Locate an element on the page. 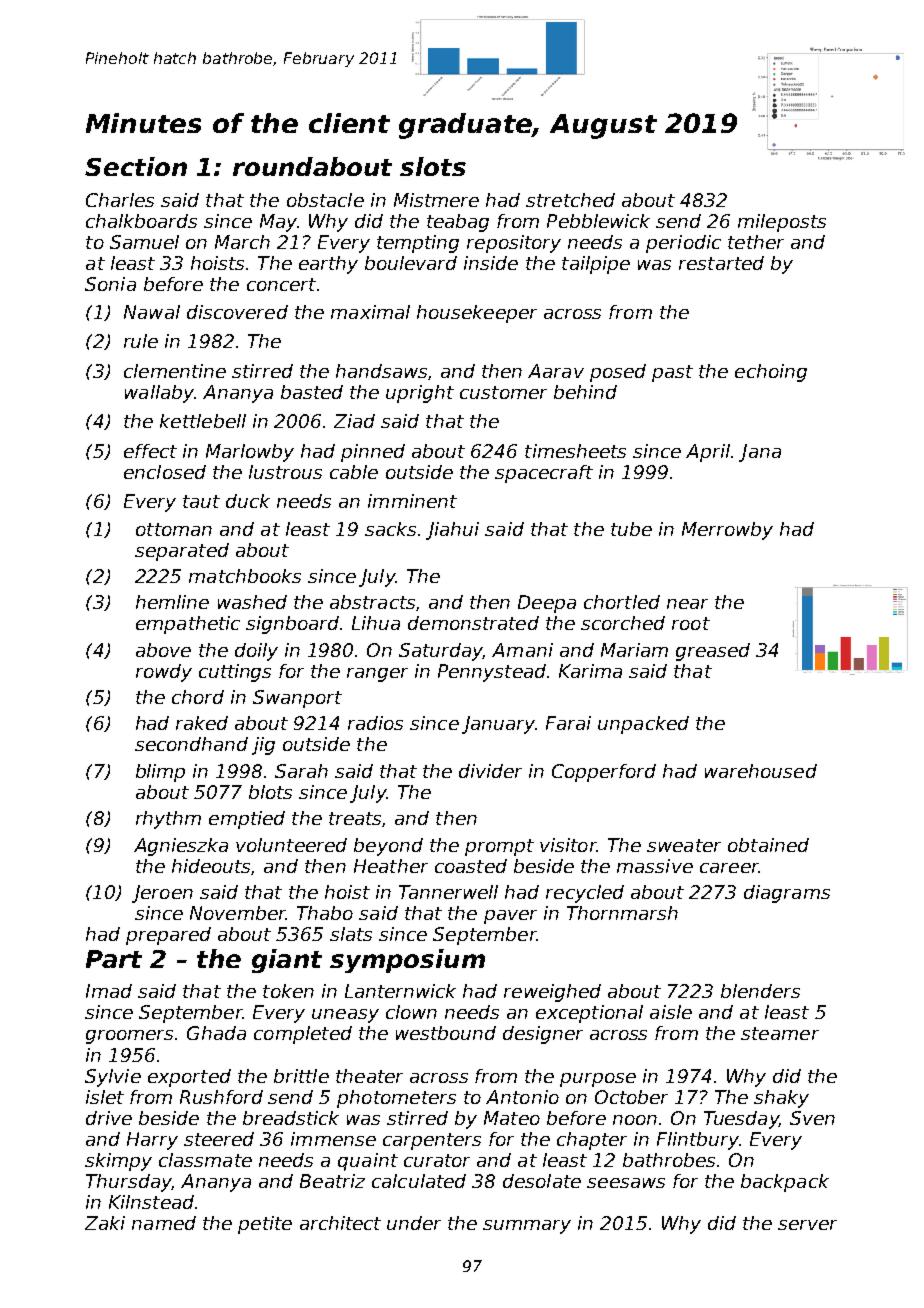  cable is located at coordinates (354, 472).
